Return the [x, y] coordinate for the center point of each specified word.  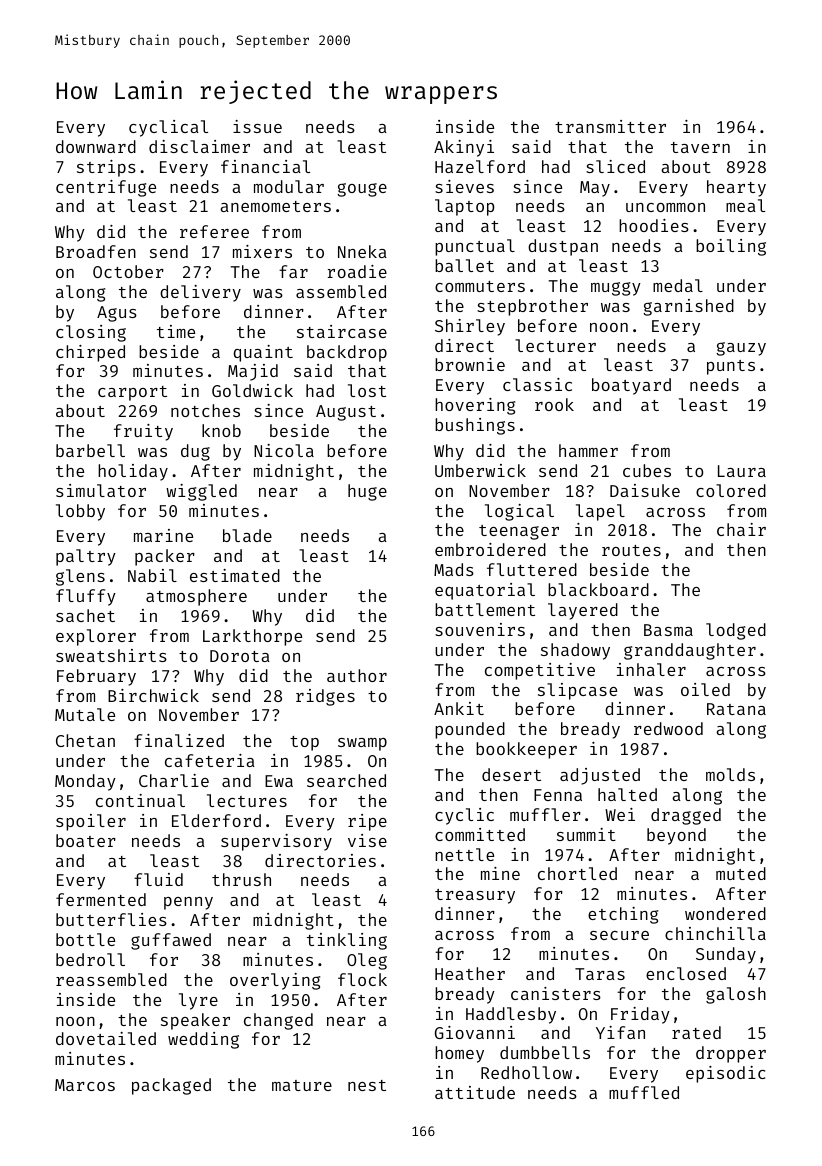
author [357, 675]
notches [205, 410]
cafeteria [210, 760]
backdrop [347, 353]
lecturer [555, 345]
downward [96, 146]
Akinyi [464, 148]
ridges [325, 697]
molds [730, 774]
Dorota [240, 656]
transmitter [610, 126]
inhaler [651, 669]
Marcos [85, 1085]
